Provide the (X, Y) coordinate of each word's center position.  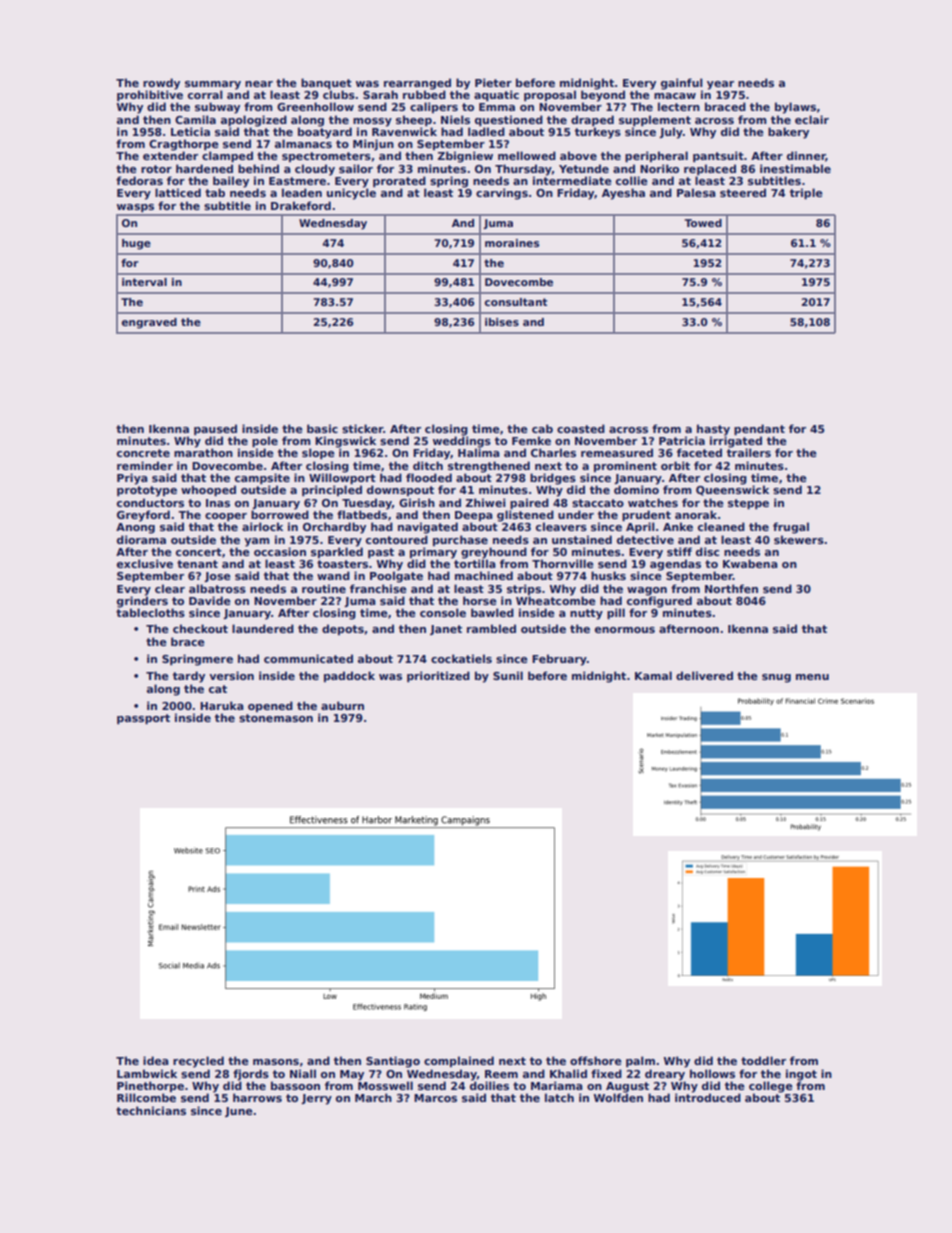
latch (559, 1097)
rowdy (161, 84)
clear (170, 588)
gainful (682, 84)
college (771, 1087)
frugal (791, 528)
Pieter (493, 82)
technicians (151, 1110)
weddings (462, 442)
